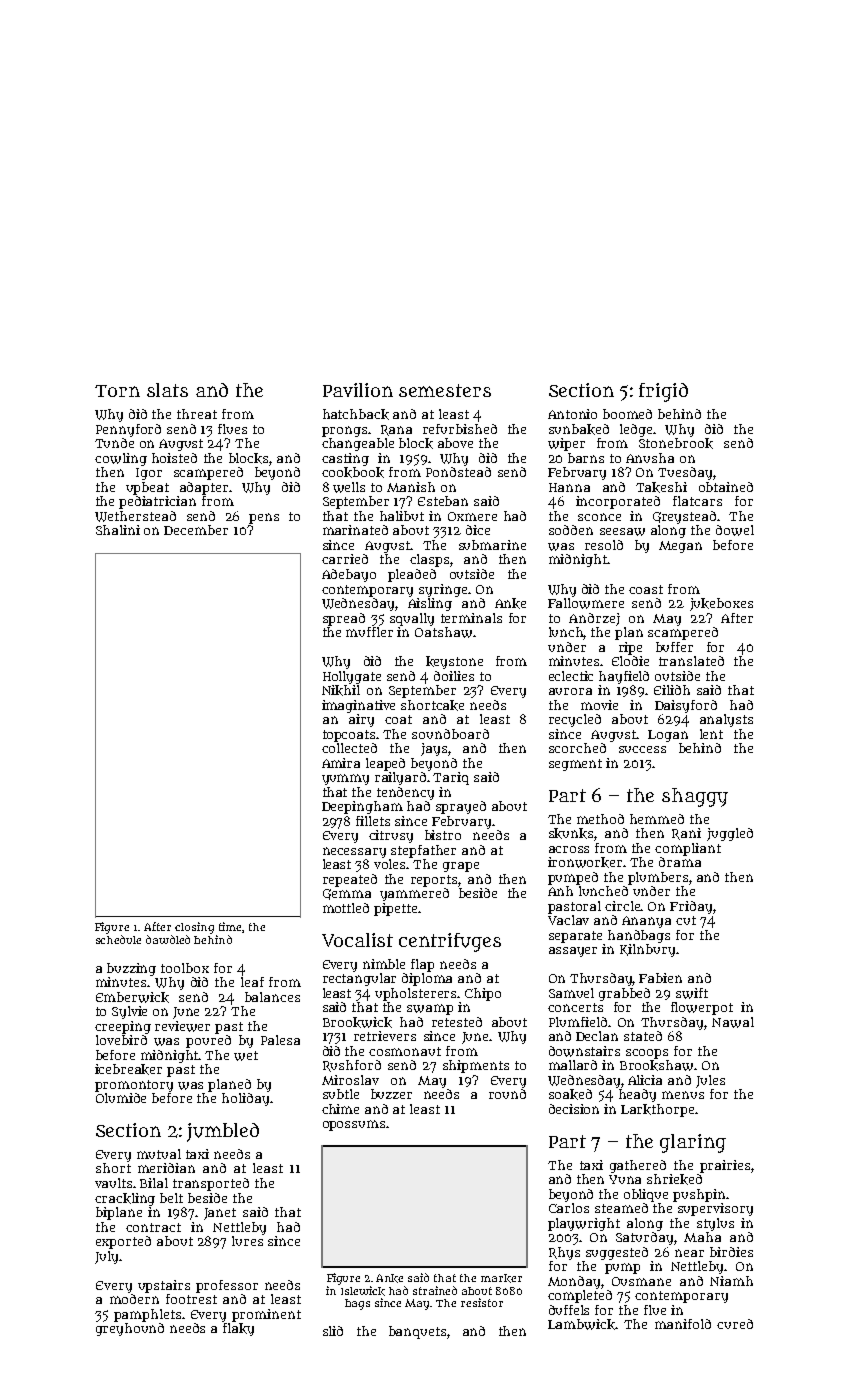 This image has width=849, height=1400. Describe the element at coordinates (735, 1324) in the image. I see `cured` at that location.
